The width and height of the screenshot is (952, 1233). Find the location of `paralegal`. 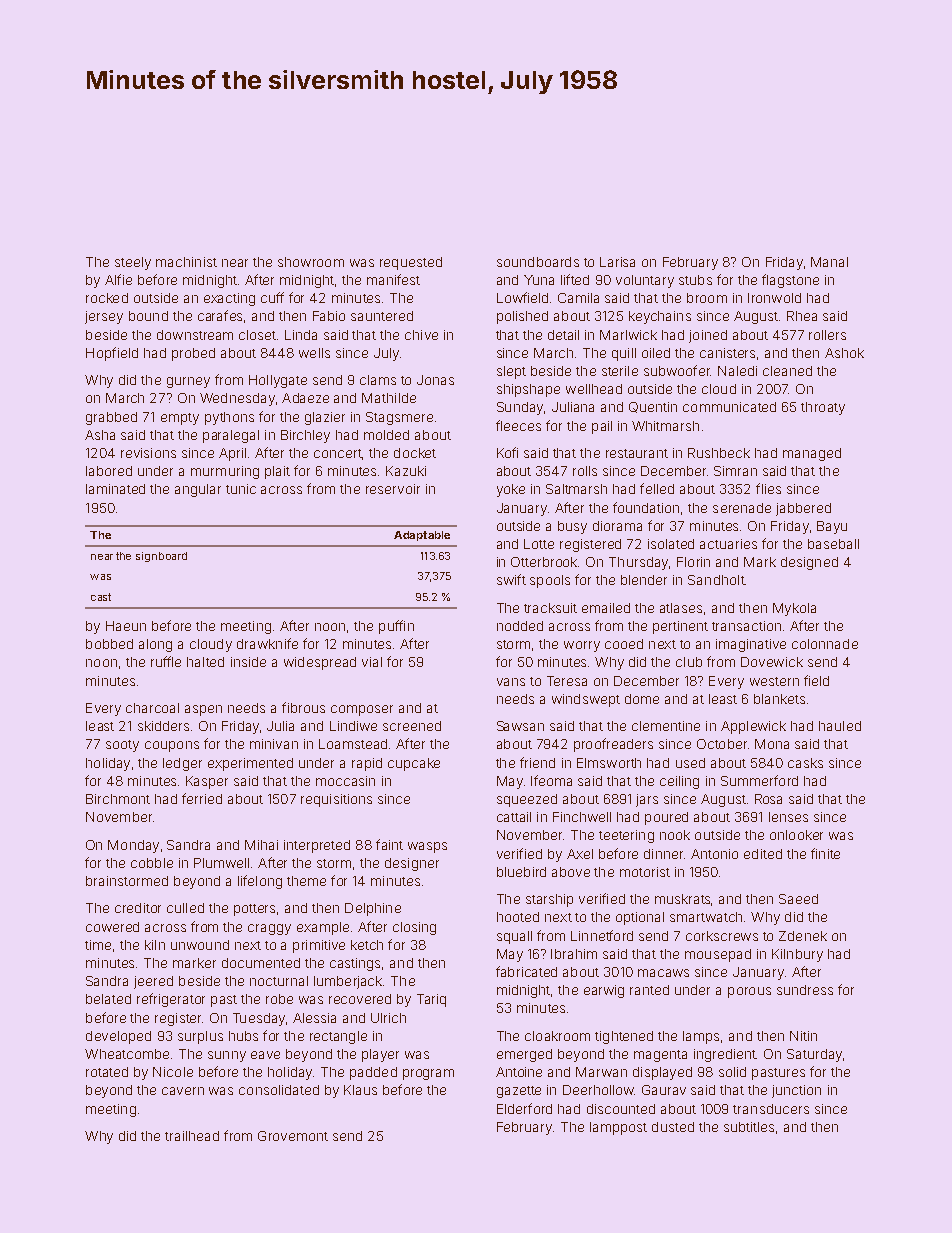

paralegal is located at coordinates (231, 436).
